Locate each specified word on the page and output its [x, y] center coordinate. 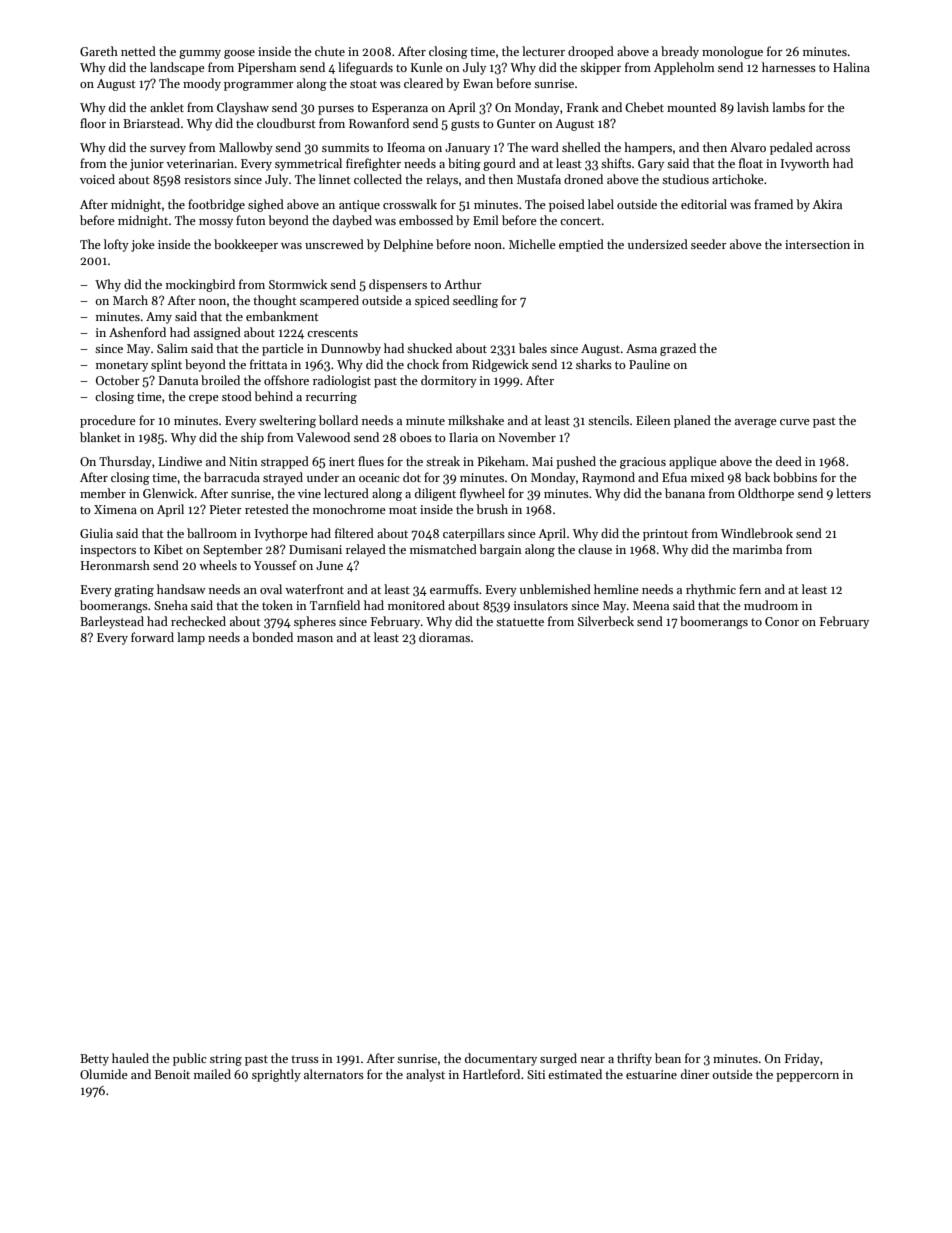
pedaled [791, 148]
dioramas [444, 637]
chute [330, 51]
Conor [782, 621]
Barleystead [112, 622]
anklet [167, 107]
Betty [94, 1060]
